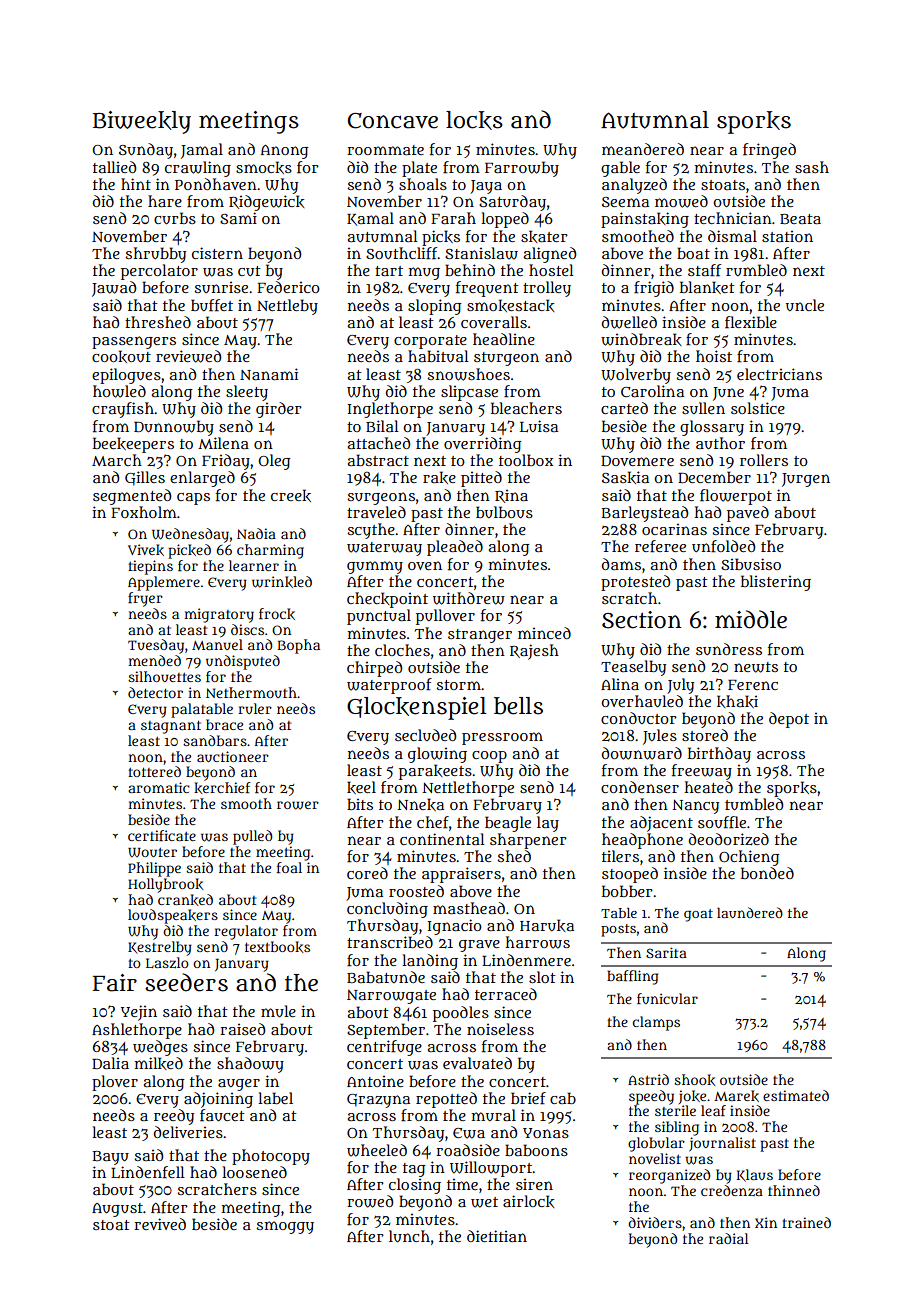  I want to click on Haruka, so click(547, 925).
